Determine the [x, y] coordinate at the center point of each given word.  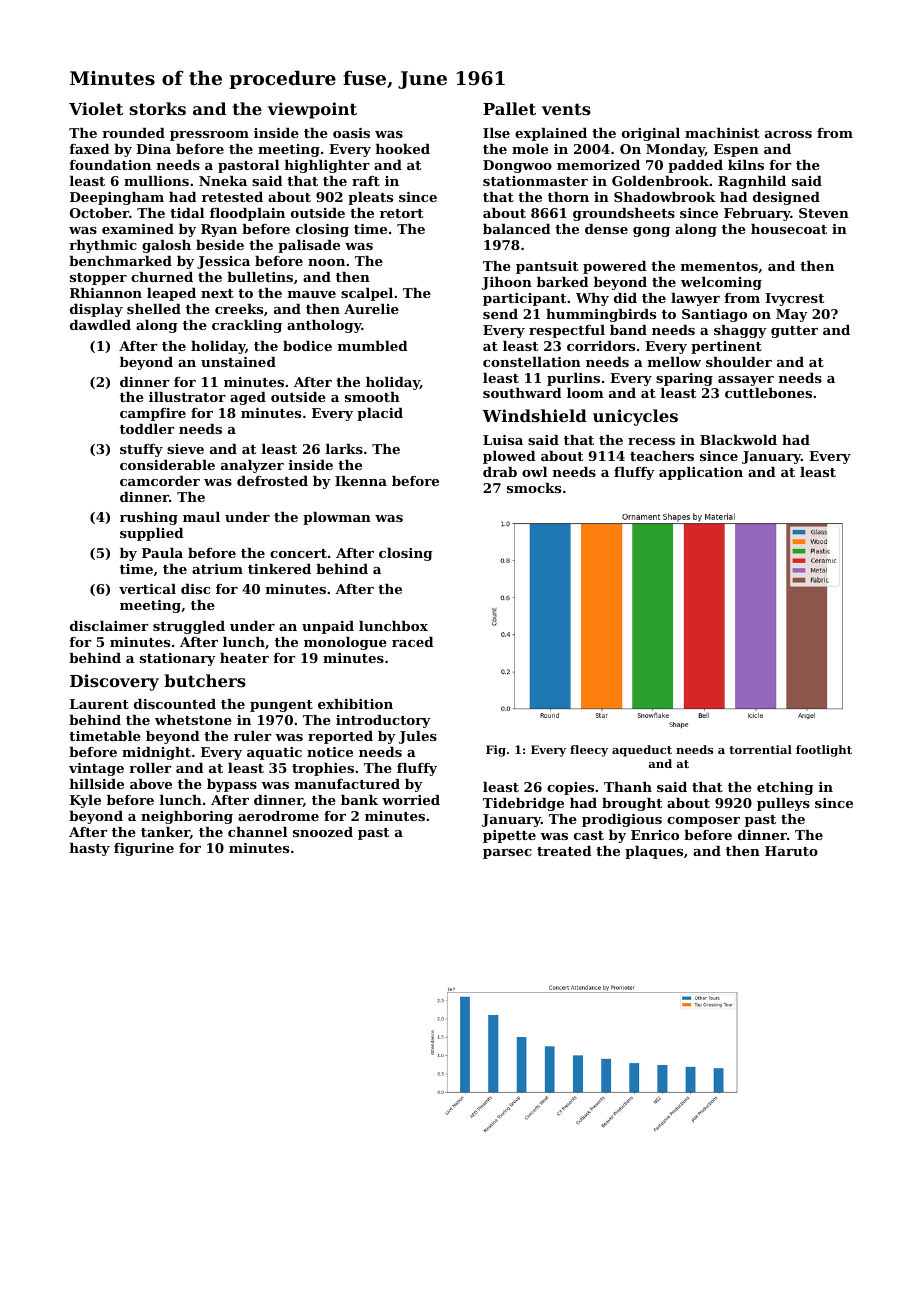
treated [564, 851]
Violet [96, 108]
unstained [238, 362]
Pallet [509, 108]
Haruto [791, 851]
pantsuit [547, 267]
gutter [794, 332]
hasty [90, 849]
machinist [722, 133]
